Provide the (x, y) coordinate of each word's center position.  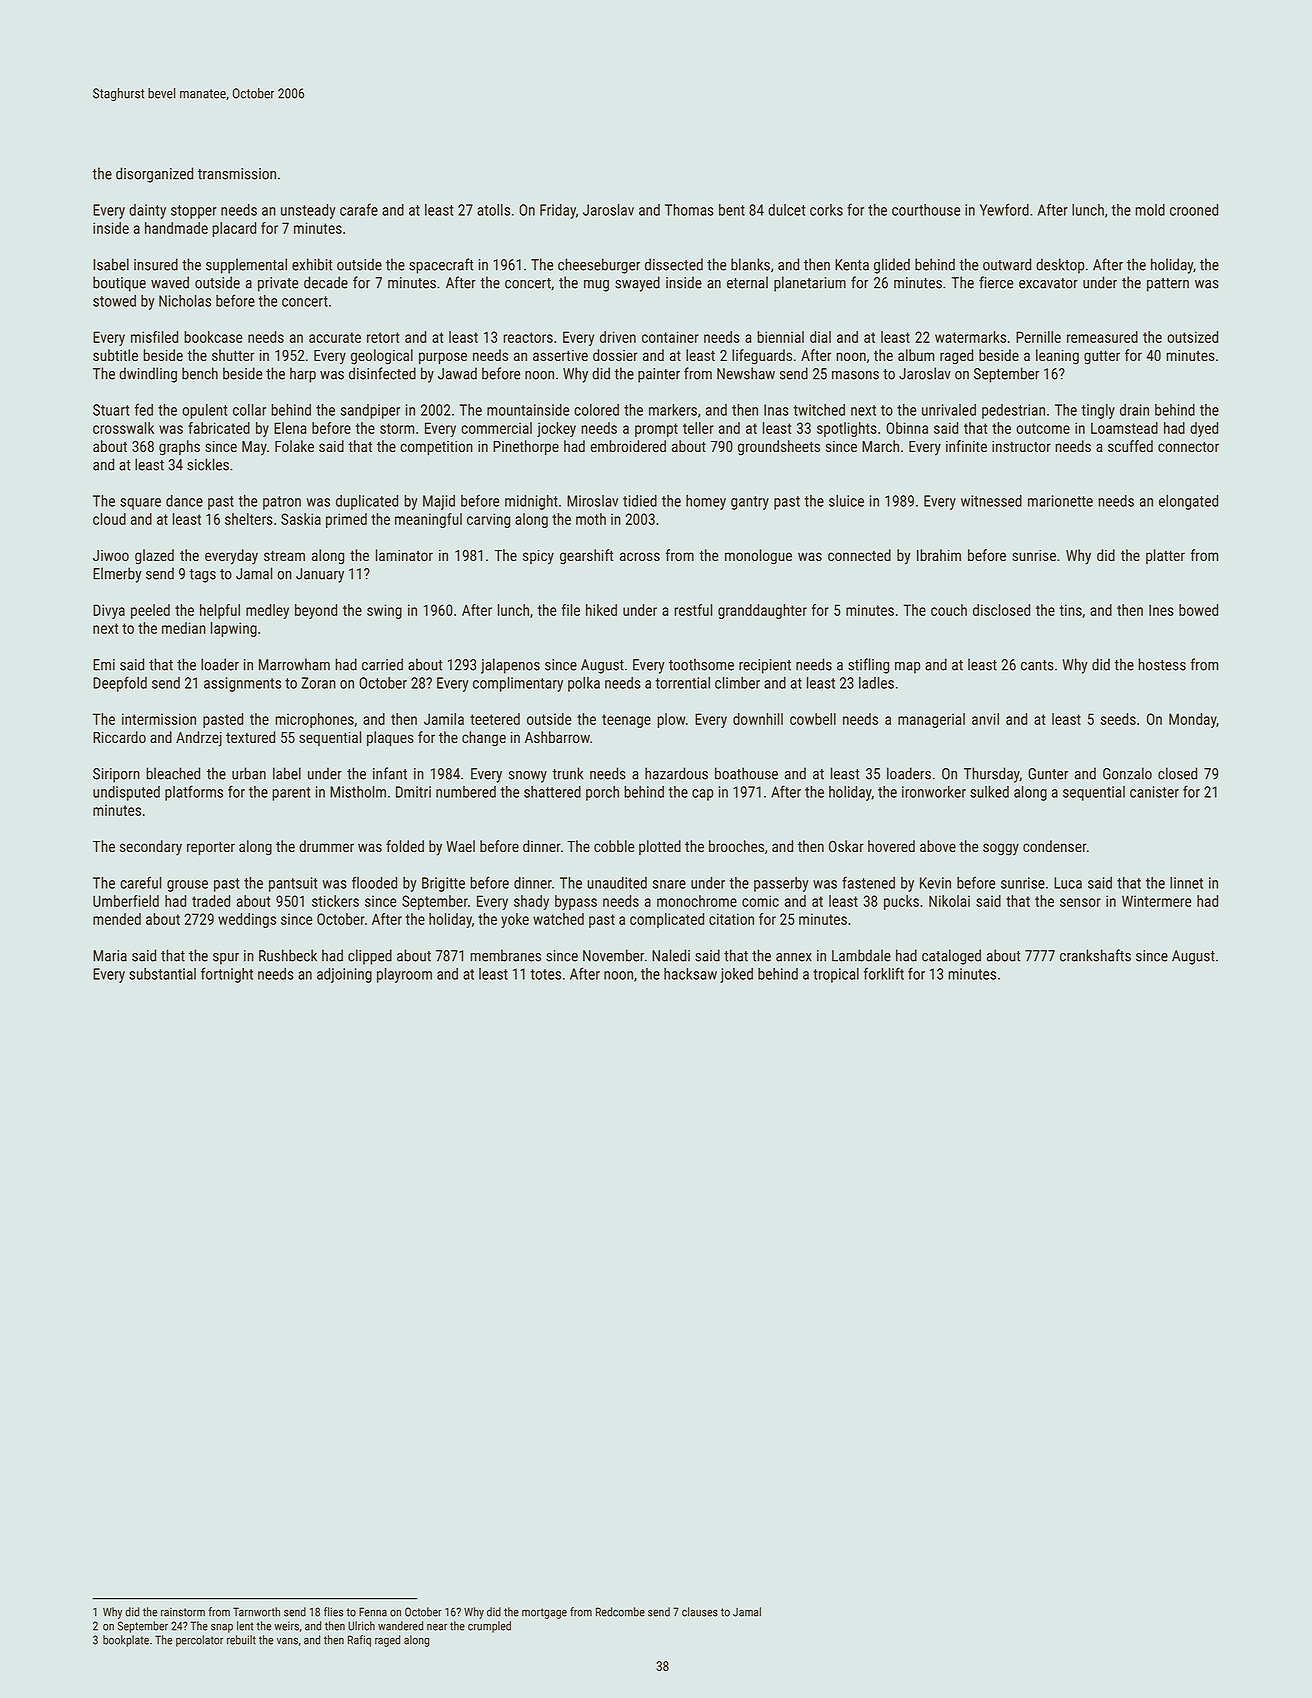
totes (546, 974)
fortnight (227, 975)
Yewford (1004, 209)
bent (732, 210)
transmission (237, 174)
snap (222, 1628)
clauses (700, 1612)
